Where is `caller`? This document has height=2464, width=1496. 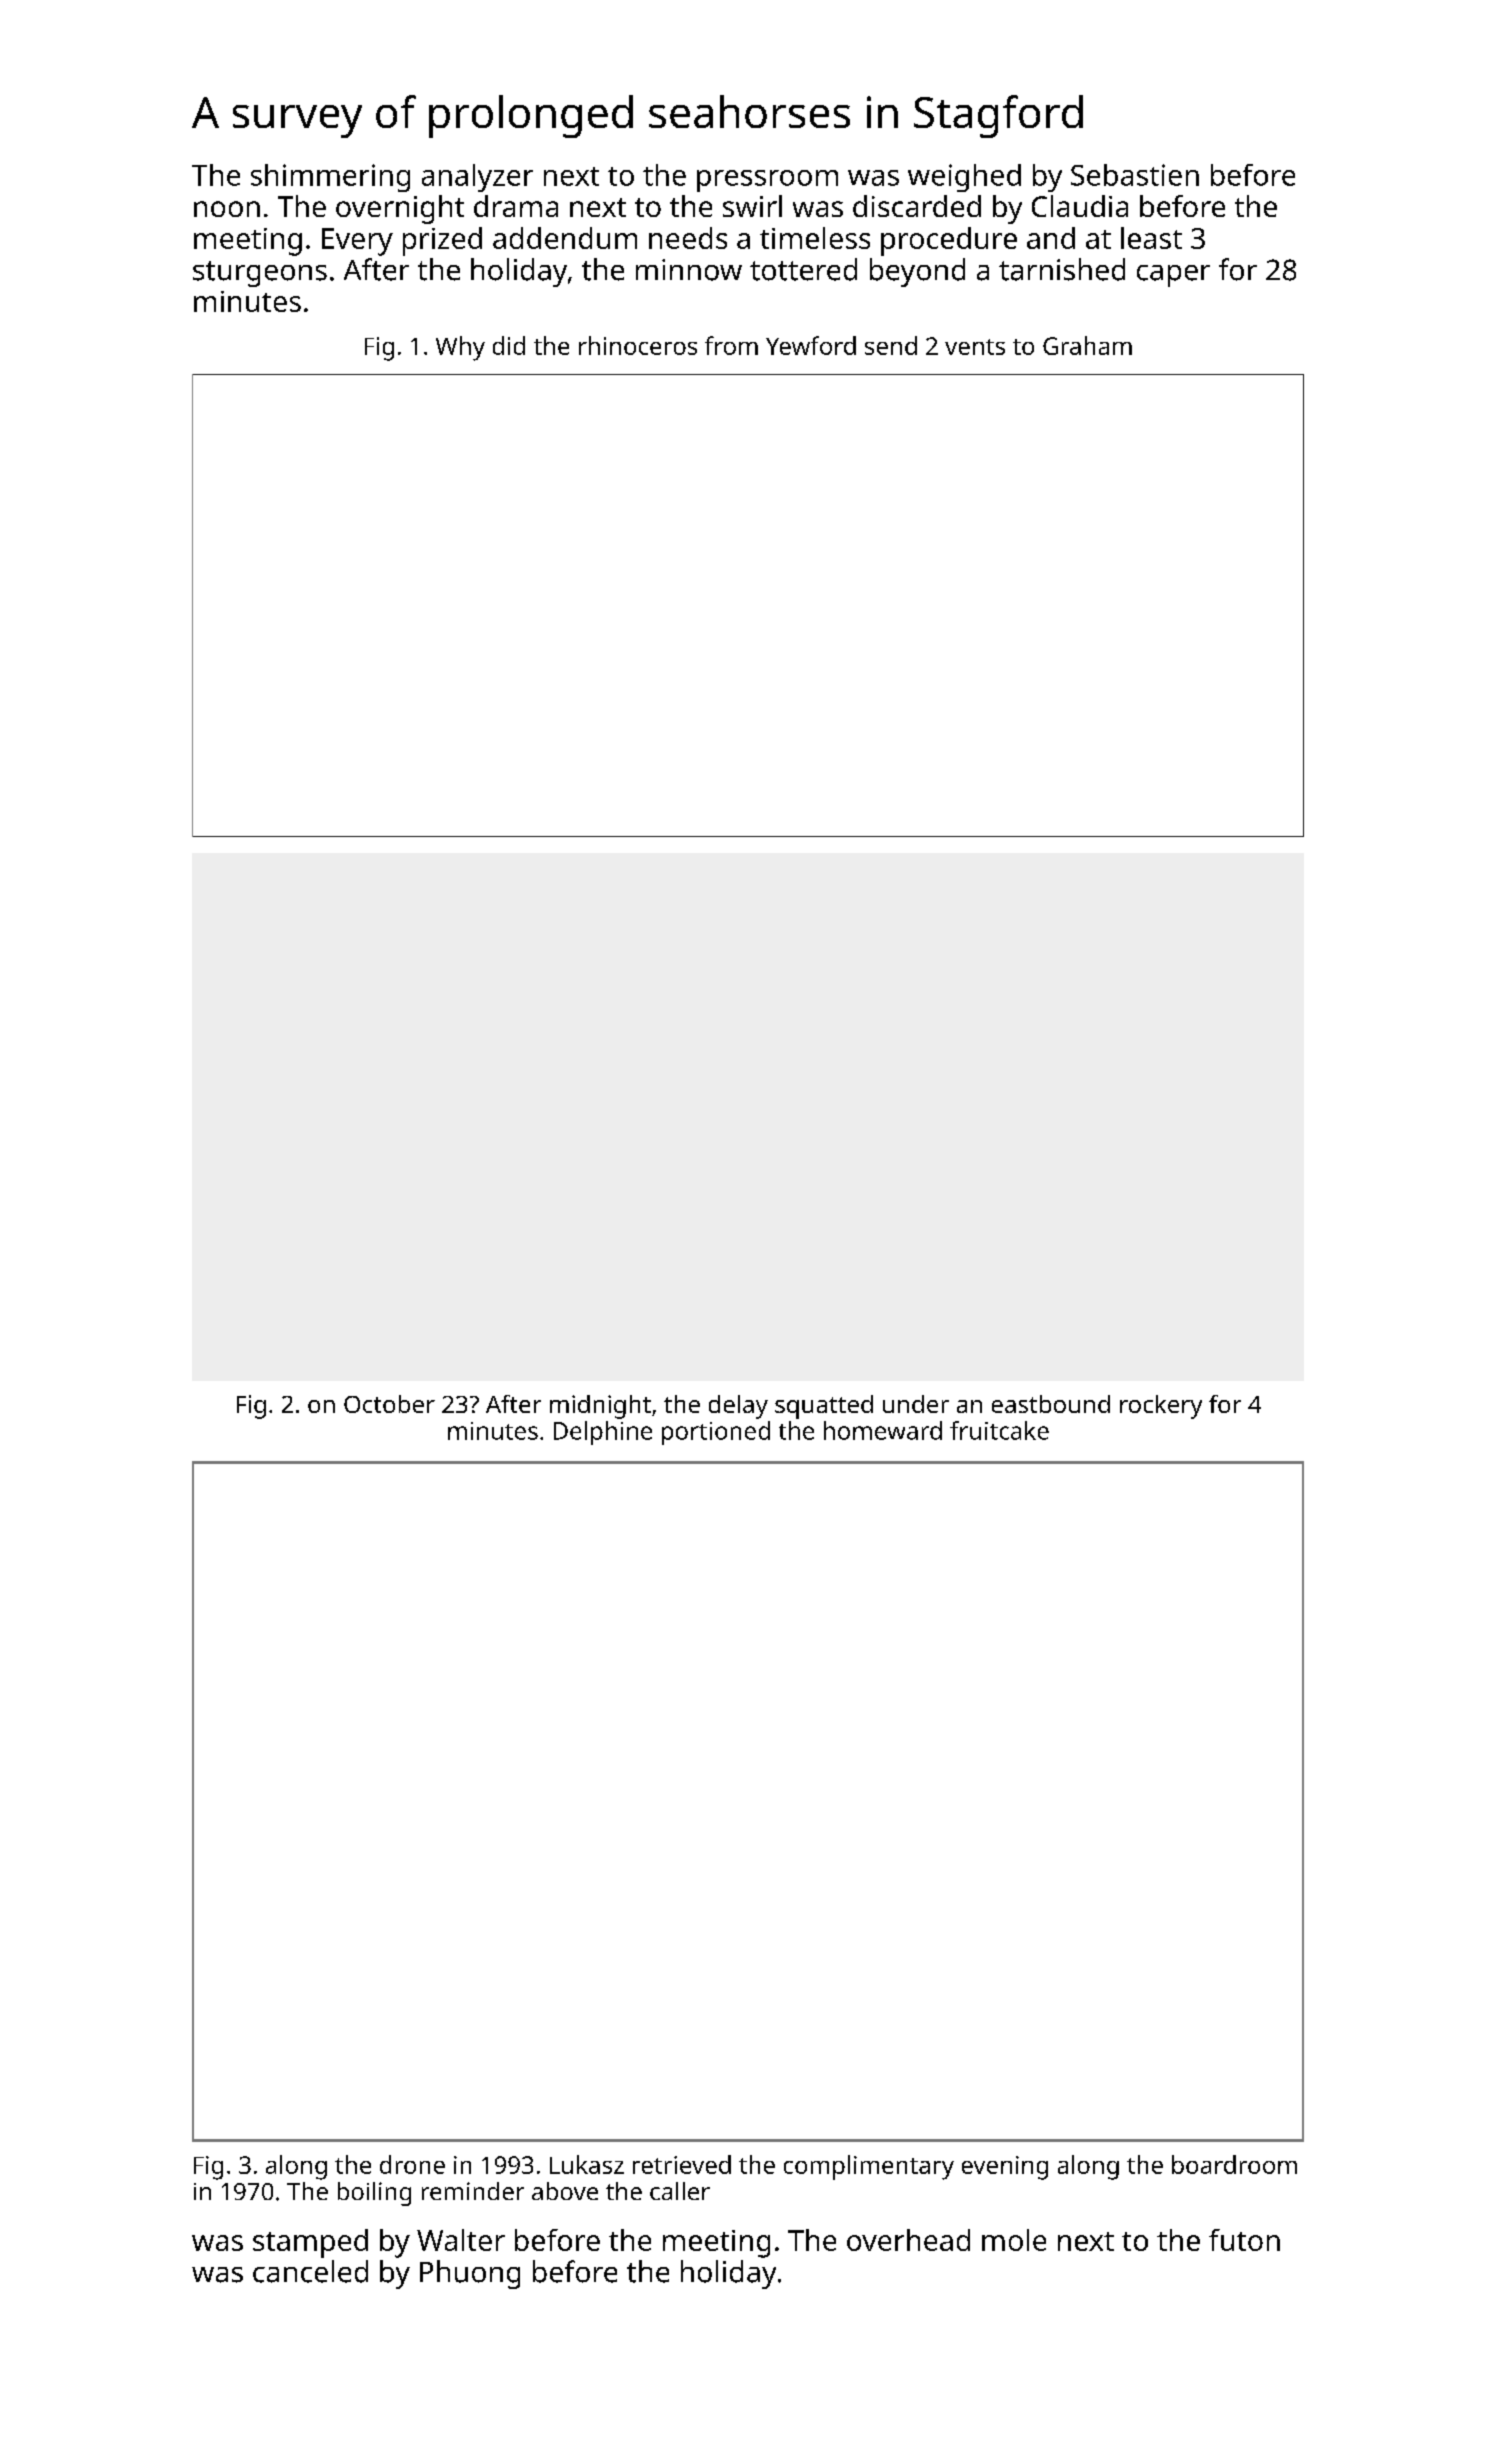 caller is located at coordinates (680, 2191).
